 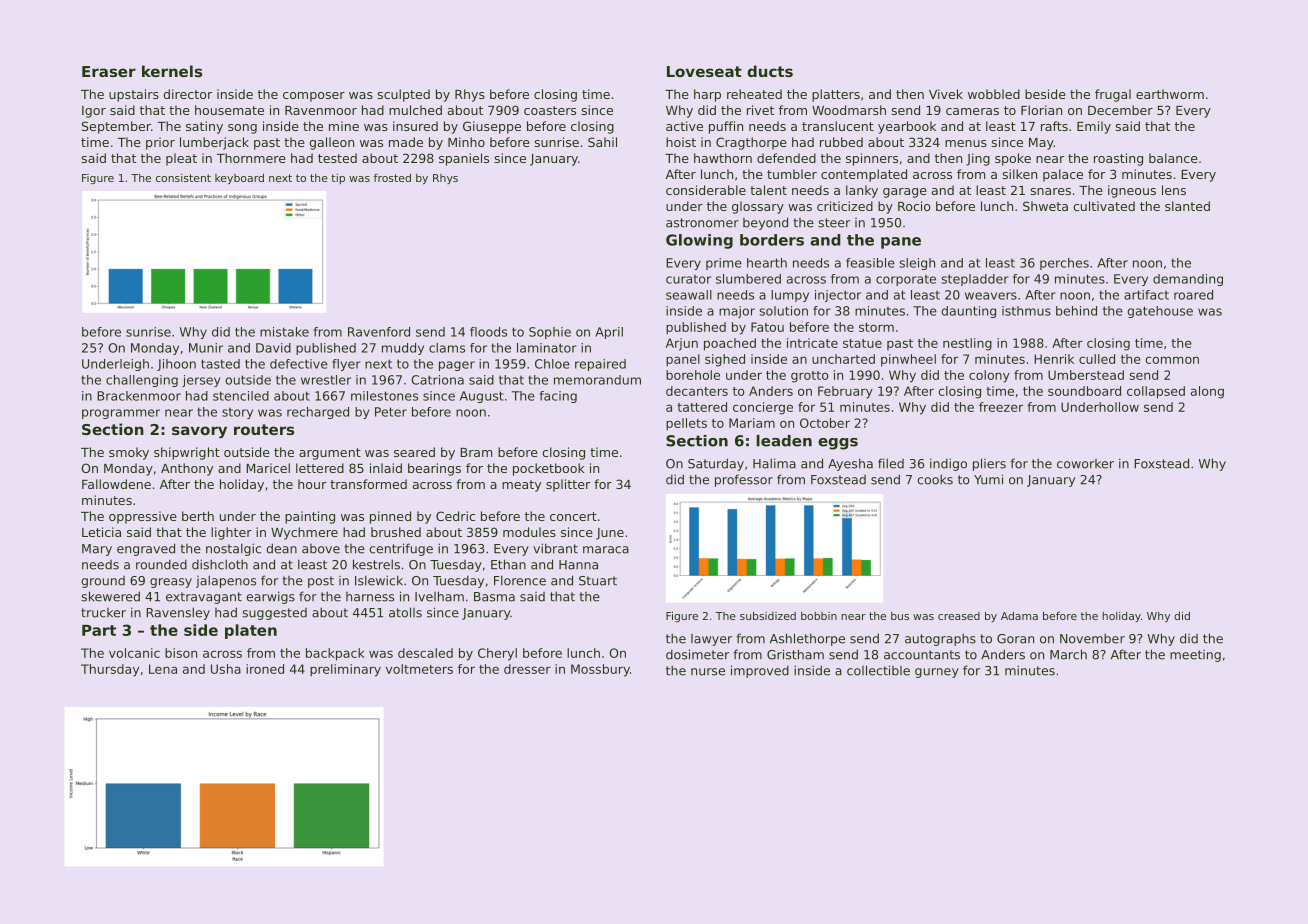 What do you see at coordinates (688, 279) in the screenshot?
I see `curator` at bounding box center [688, 279].
